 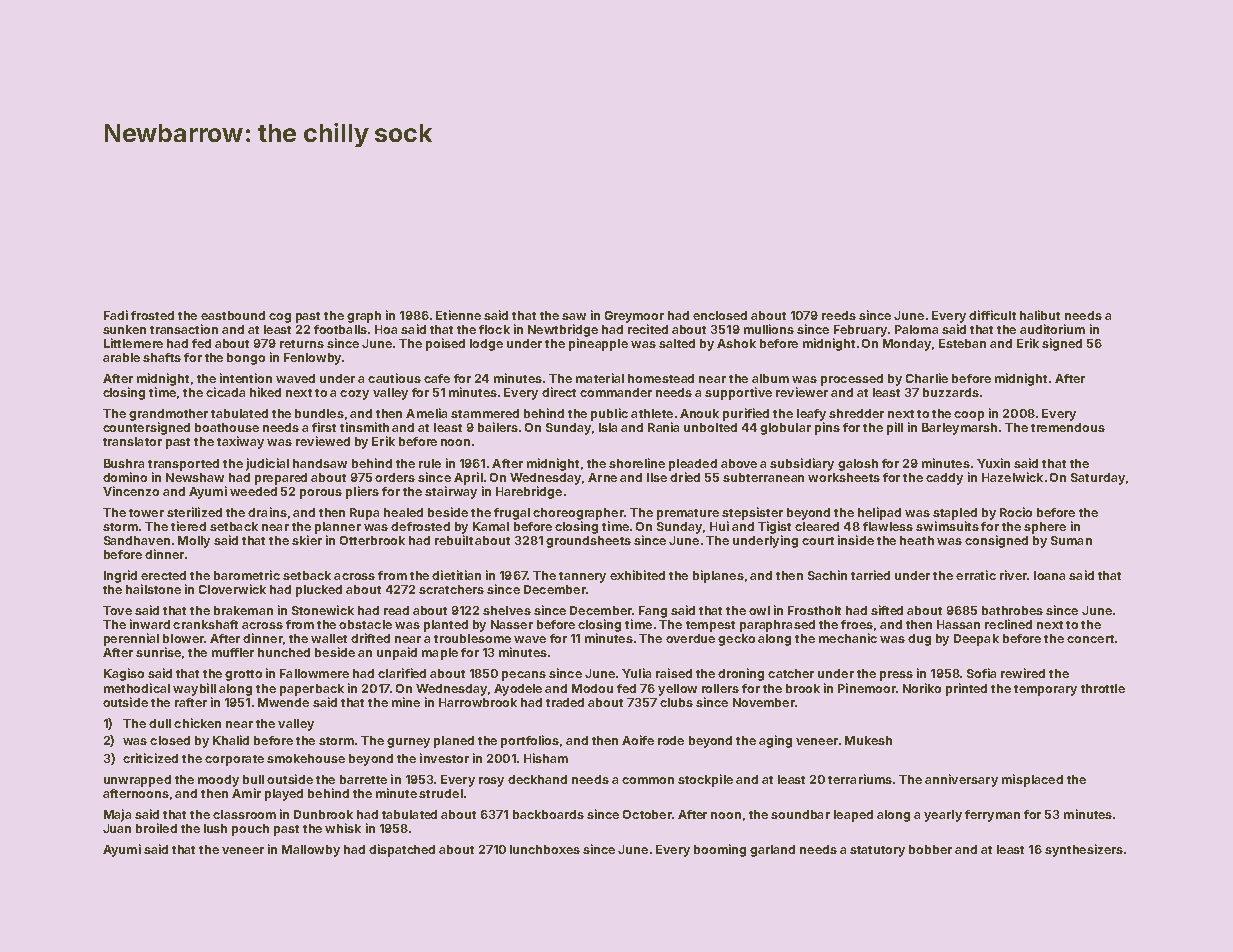 What do you see at coordinates (1012, 477) in the page?
I see `Hazelwick` at bounding box center [1012, 477].
